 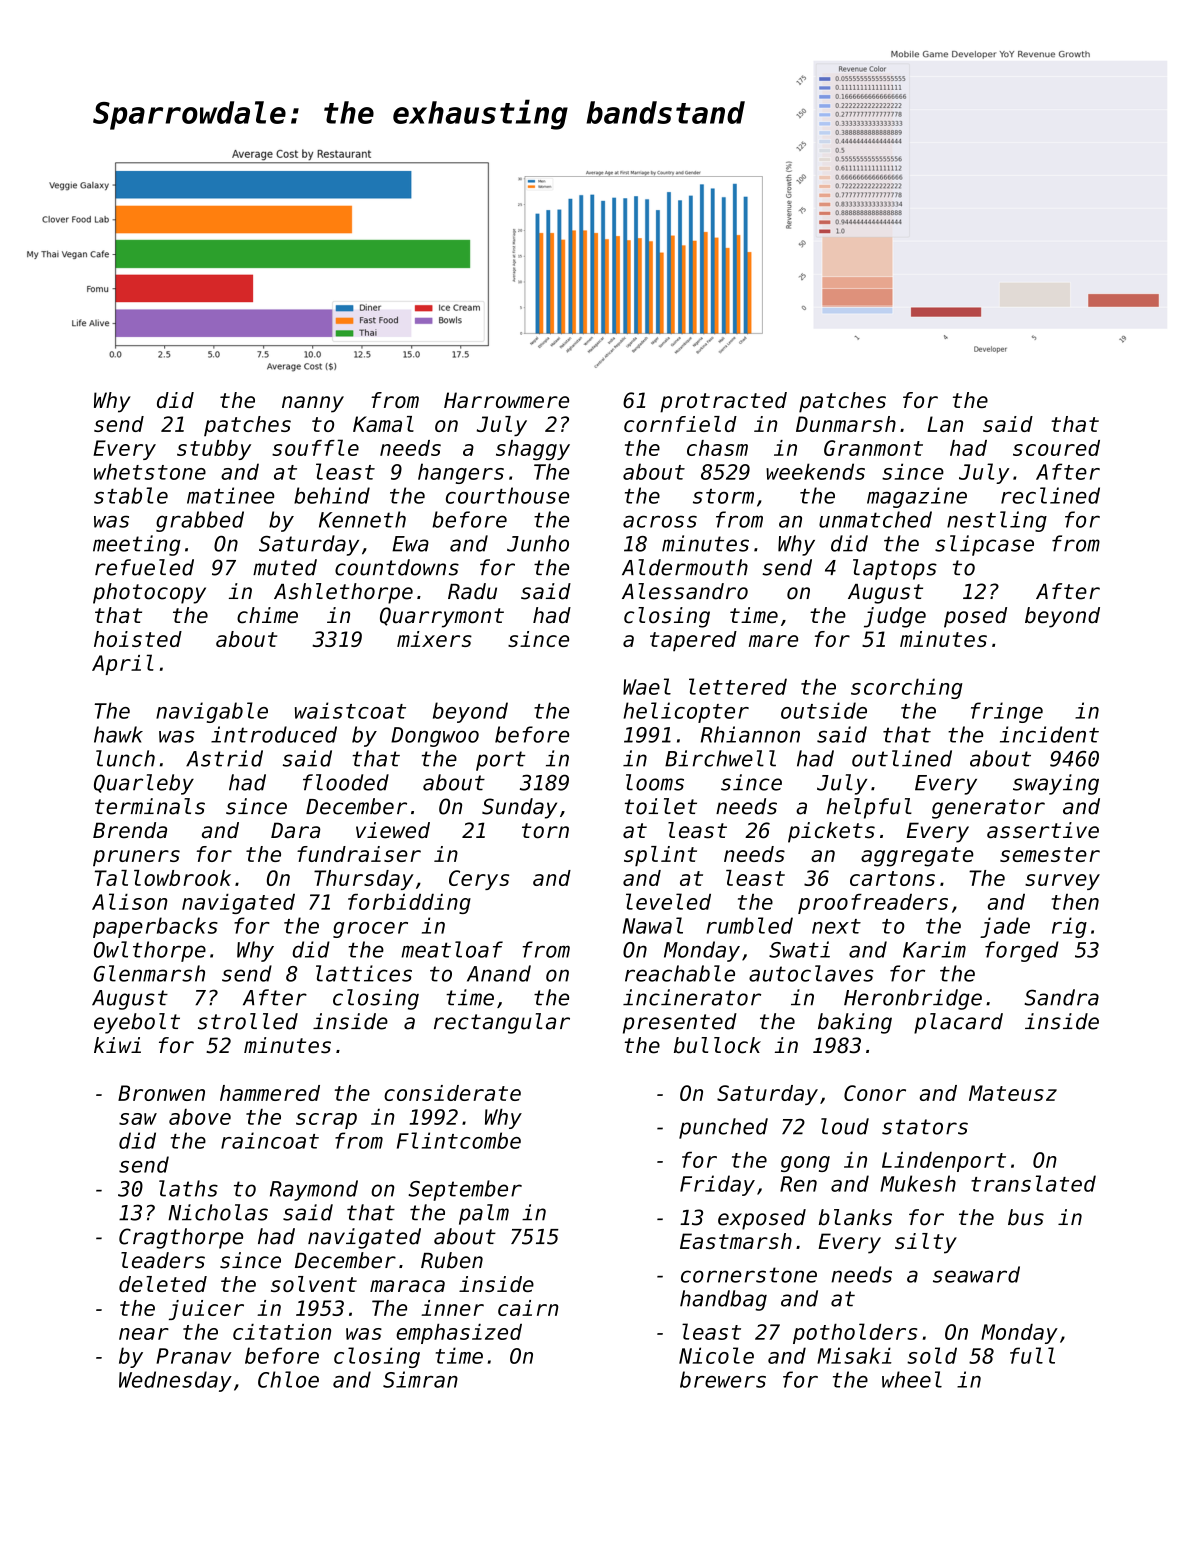 What do you see at coordinates (660, 856) in the screenshot?
I see `splint` at bounding box center [660, 856].
